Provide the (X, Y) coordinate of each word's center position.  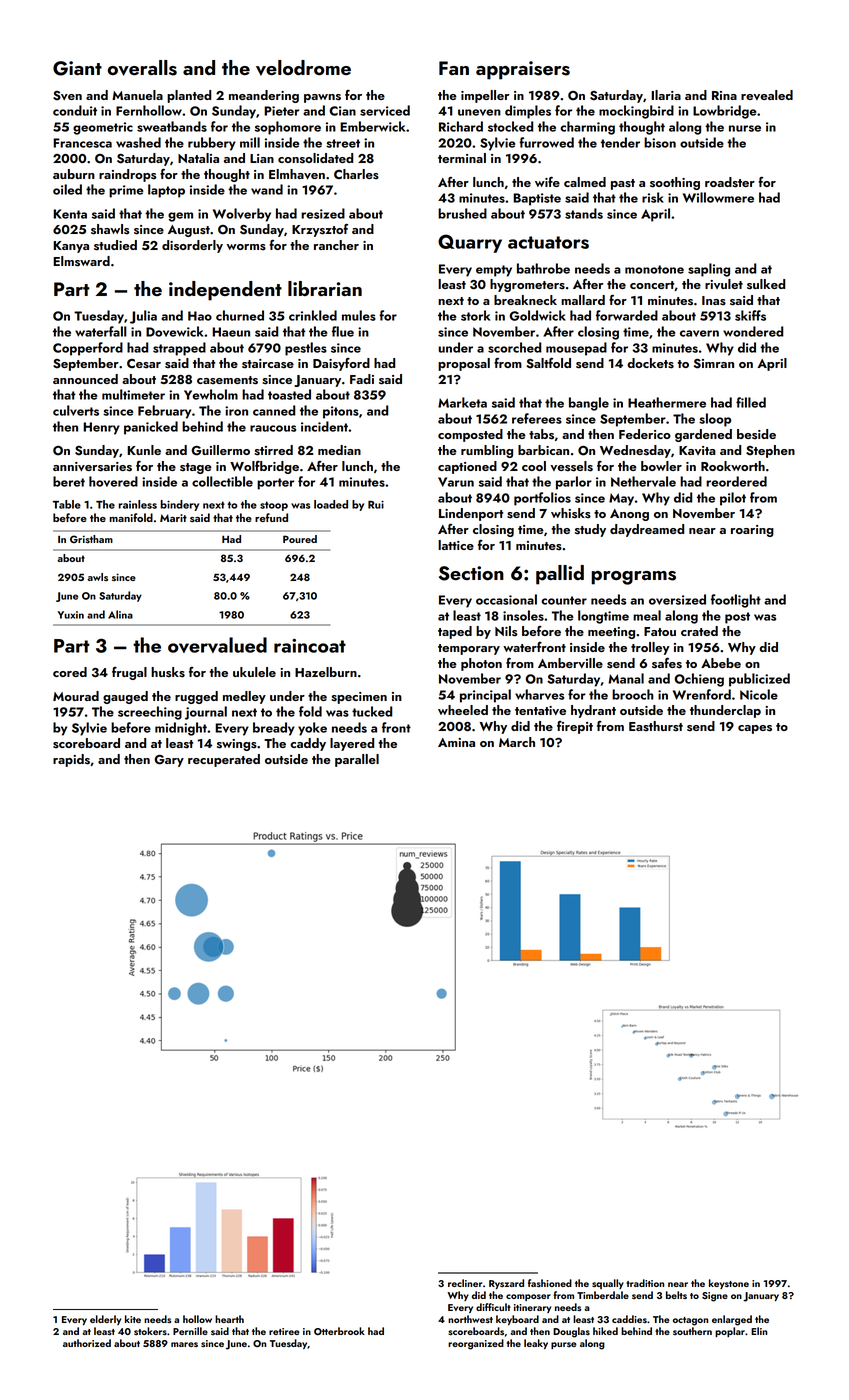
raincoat (310, 645)
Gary (169, 761)
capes (755, 729)
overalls (142, 68)
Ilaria (666, 95)
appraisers (523, 70)
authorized (87, 1343)
